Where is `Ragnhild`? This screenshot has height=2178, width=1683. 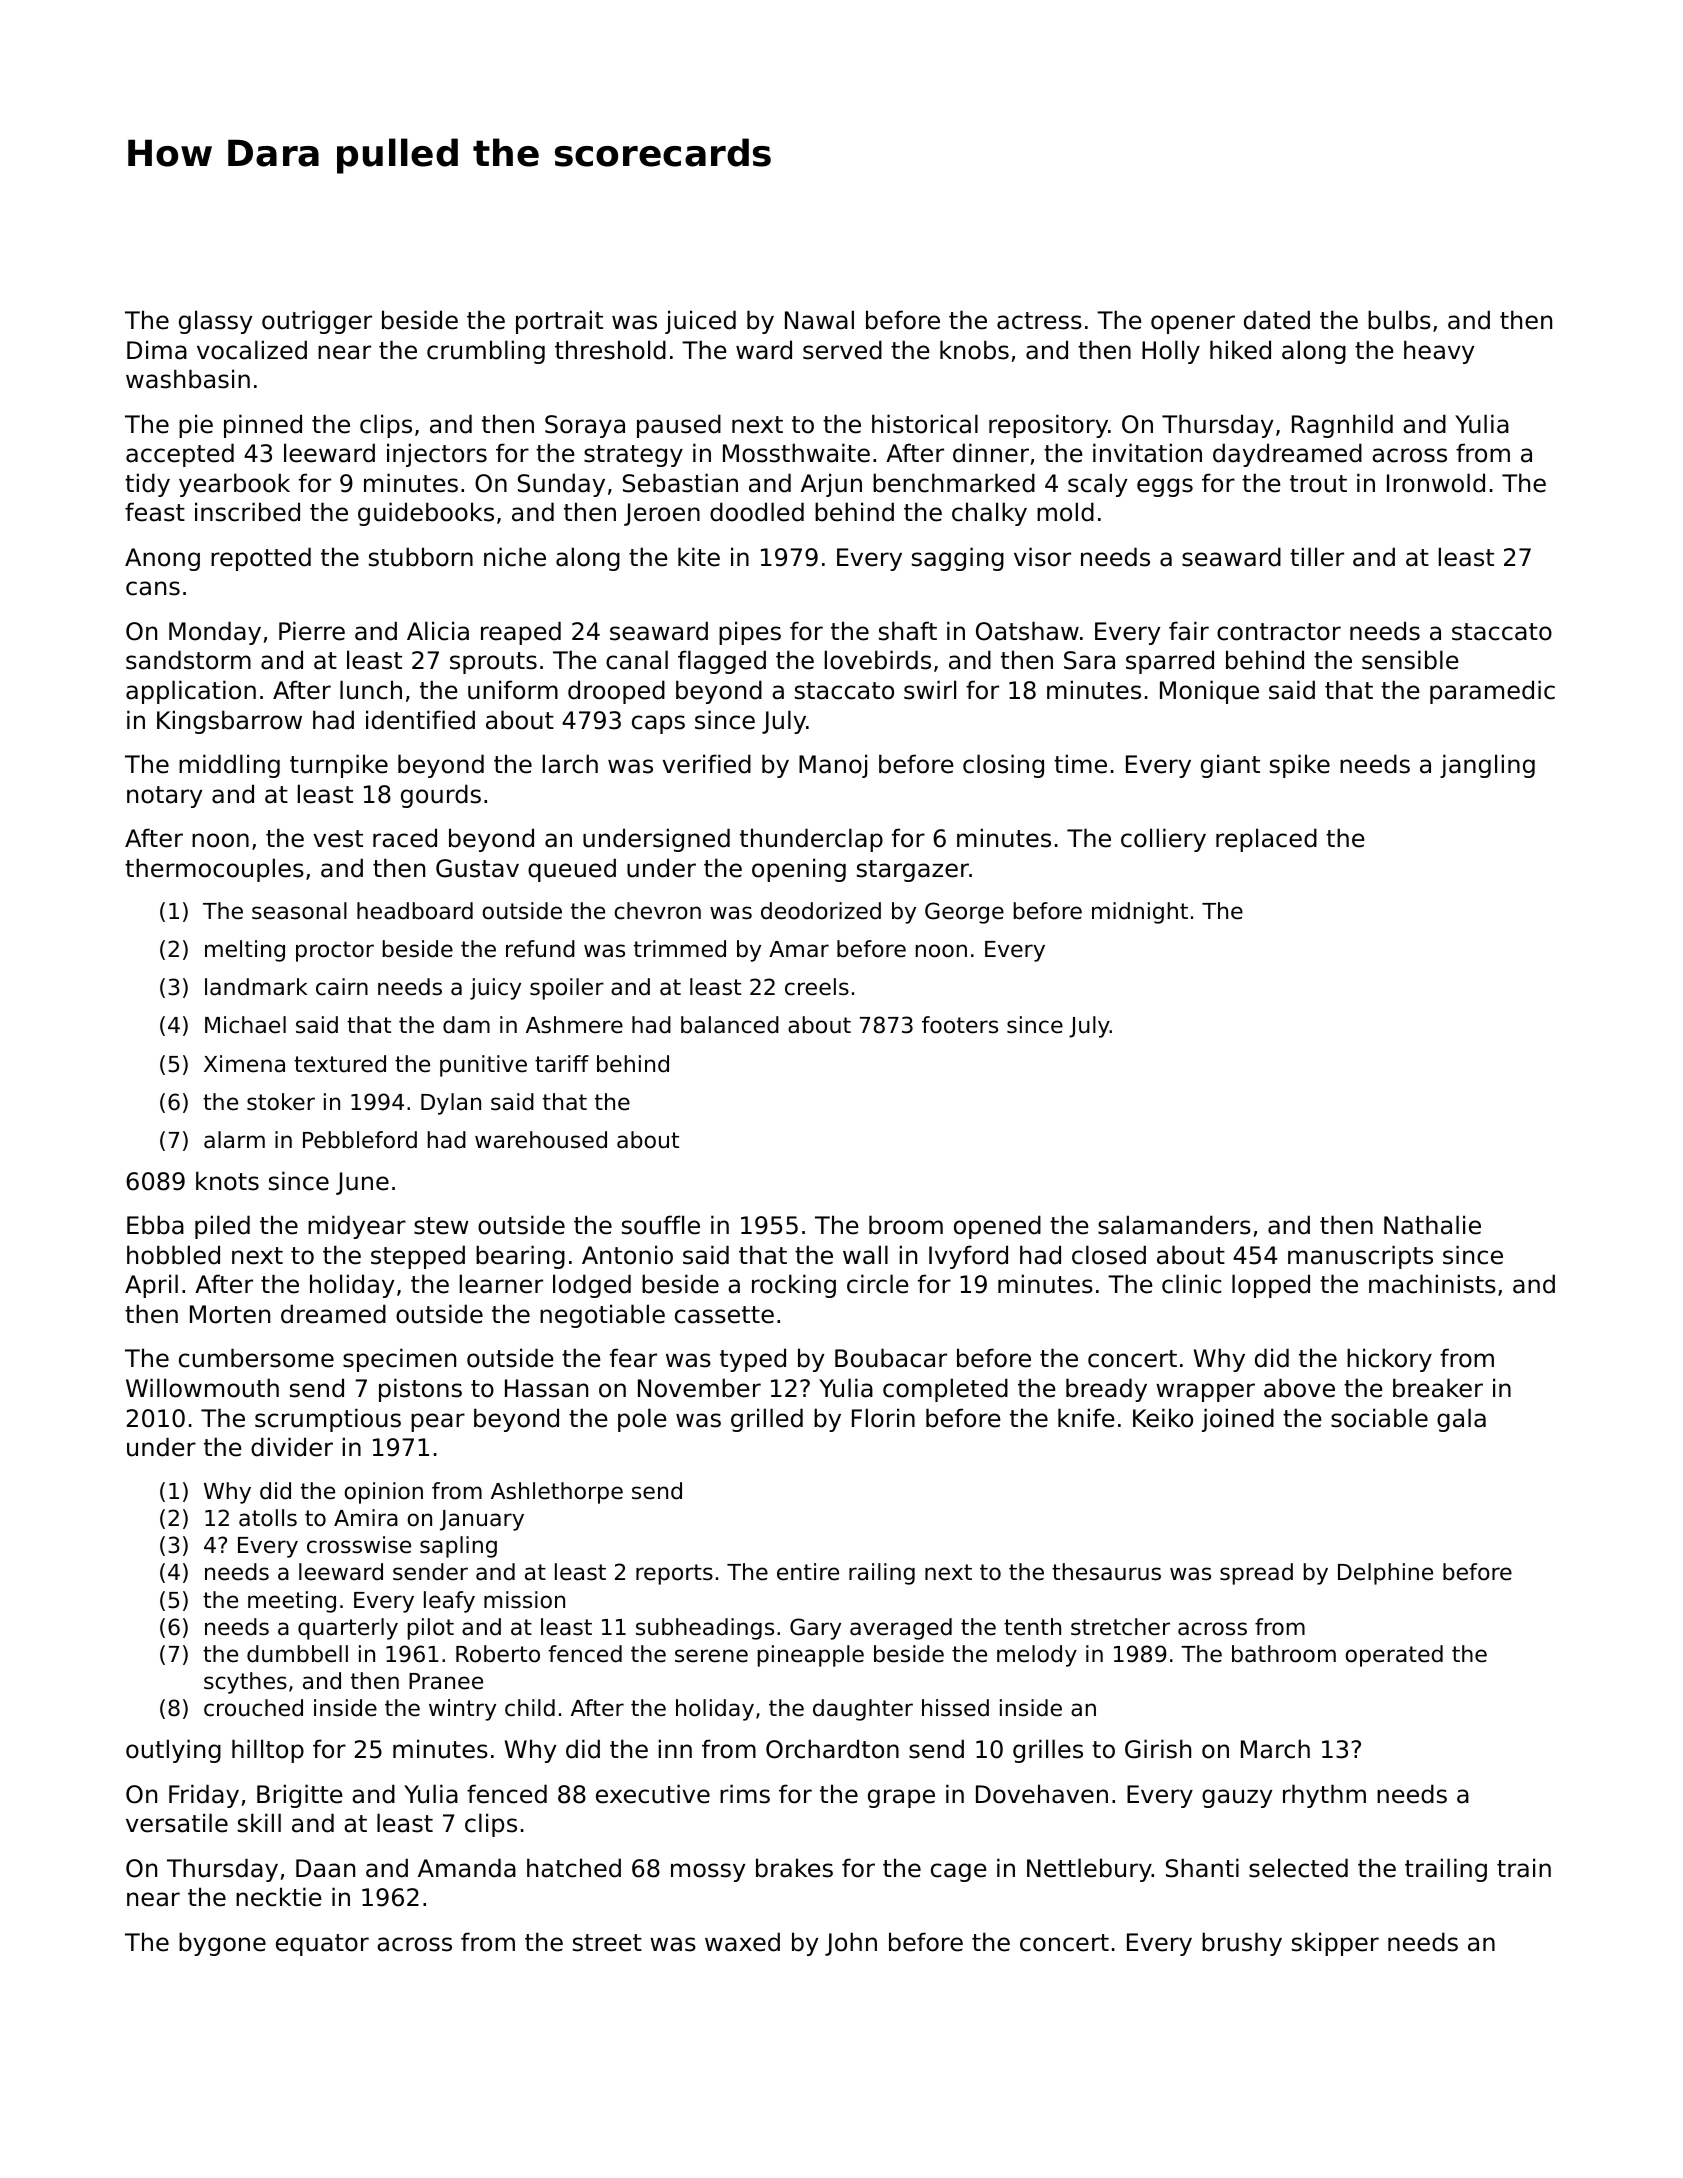 Ragnhild is located at coordinates (1342, 426).
